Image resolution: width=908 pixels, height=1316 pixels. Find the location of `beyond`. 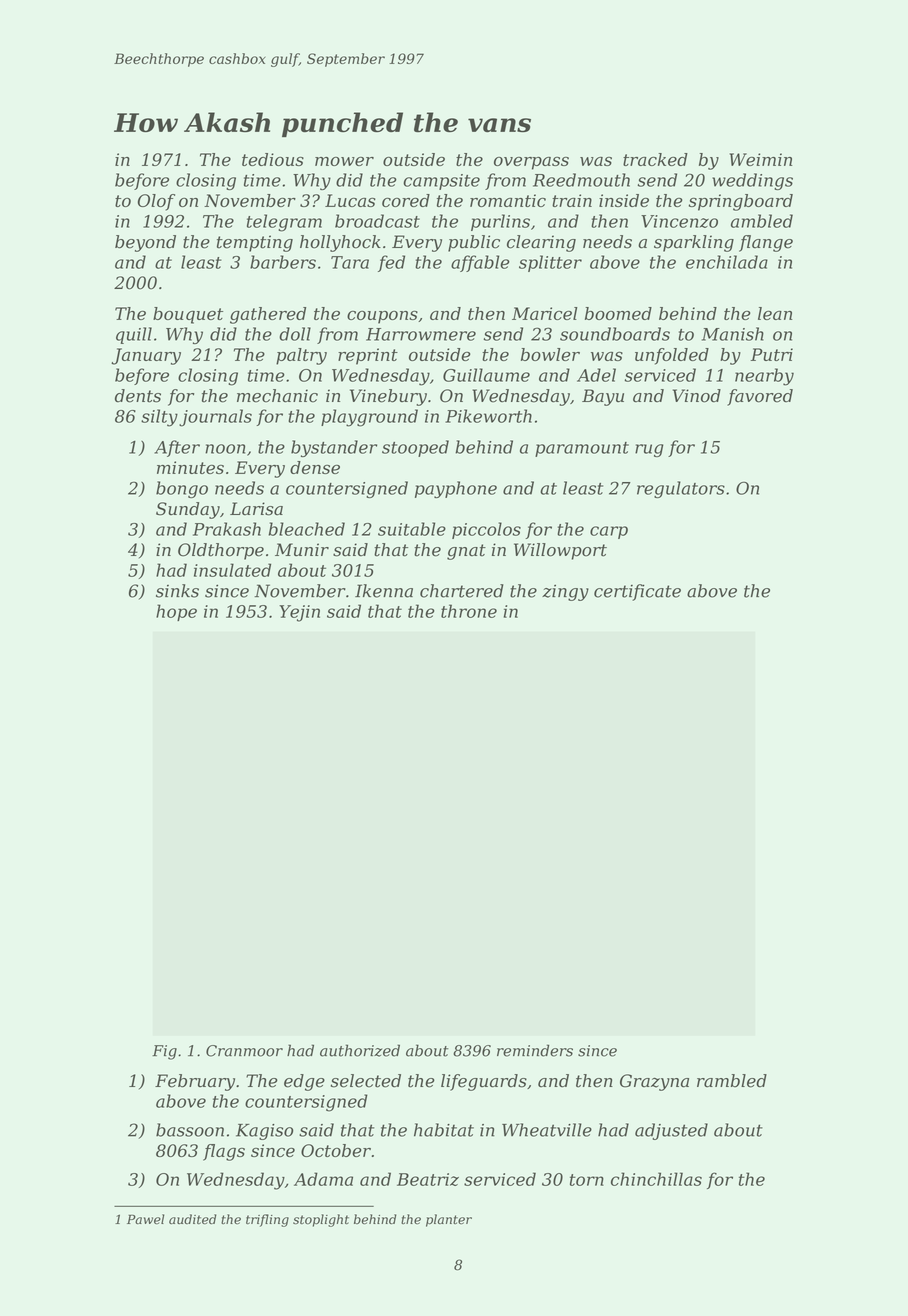

beyond is located at coordinates (145, 243).
